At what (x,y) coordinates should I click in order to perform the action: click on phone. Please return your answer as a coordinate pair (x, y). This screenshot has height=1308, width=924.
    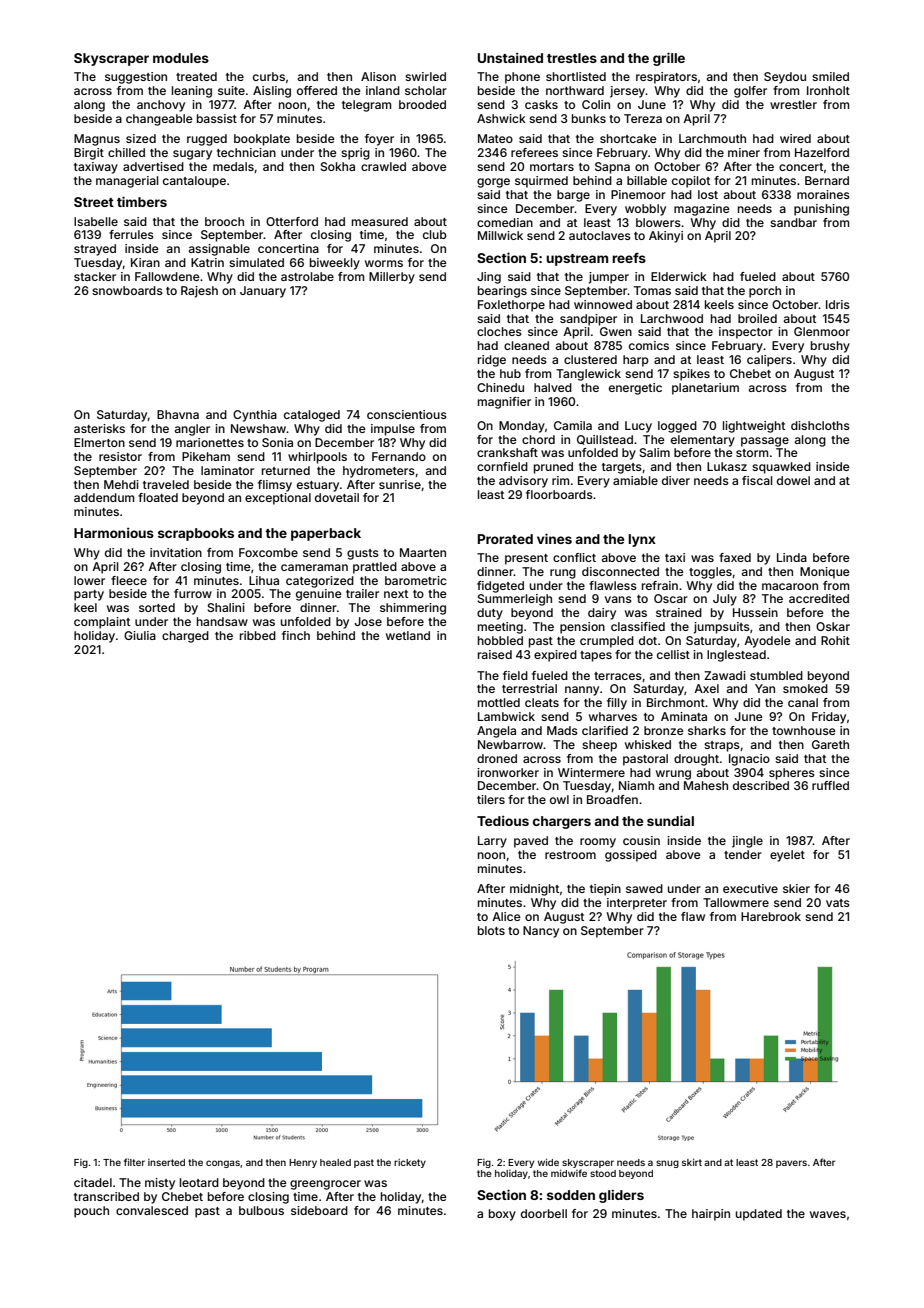
    Looking at the image, I should click on (522, 78).
